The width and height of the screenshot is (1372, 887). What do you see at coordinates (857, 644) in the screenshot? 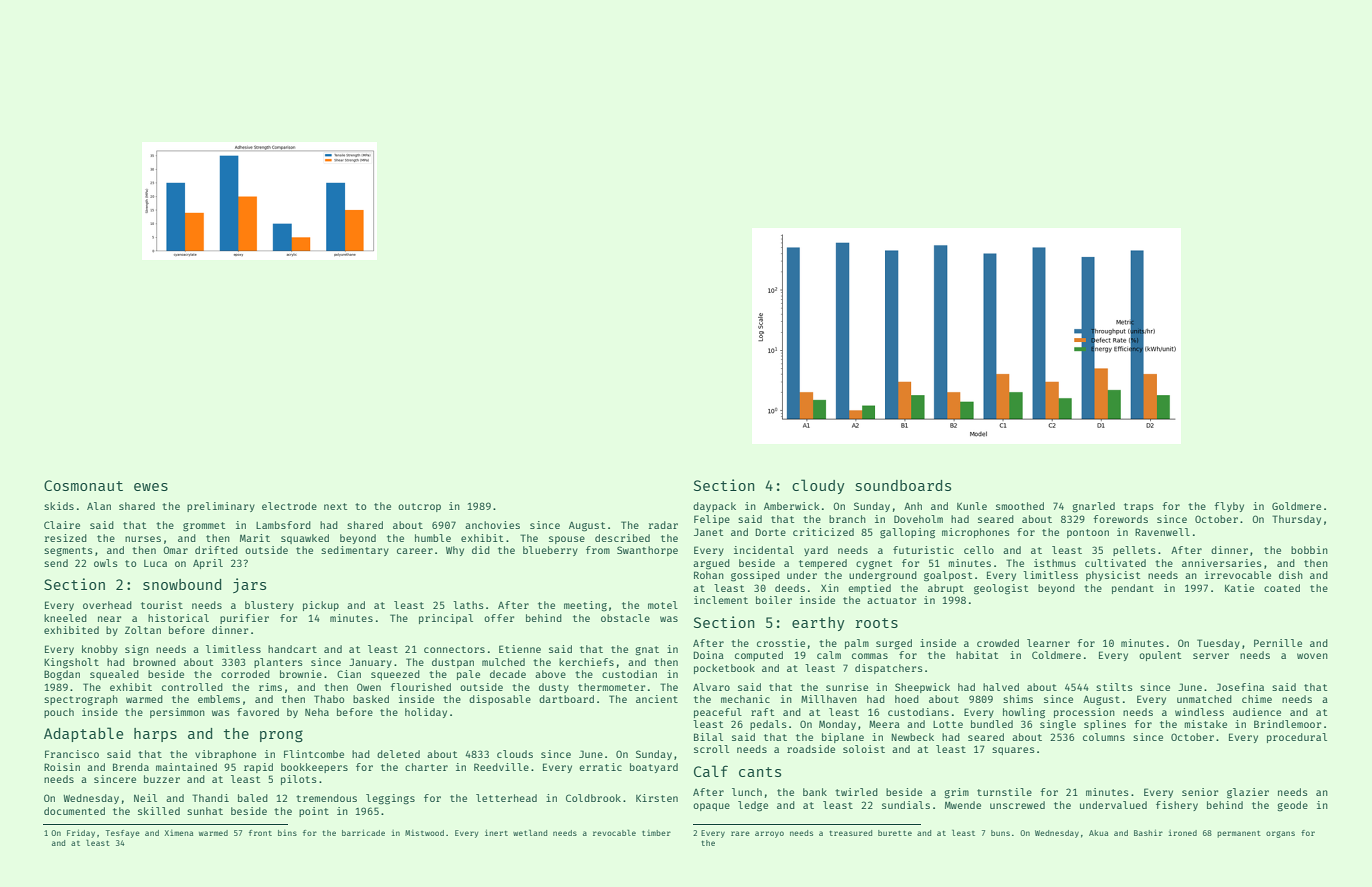
I see `palm` at bounding box center [857, 644].
